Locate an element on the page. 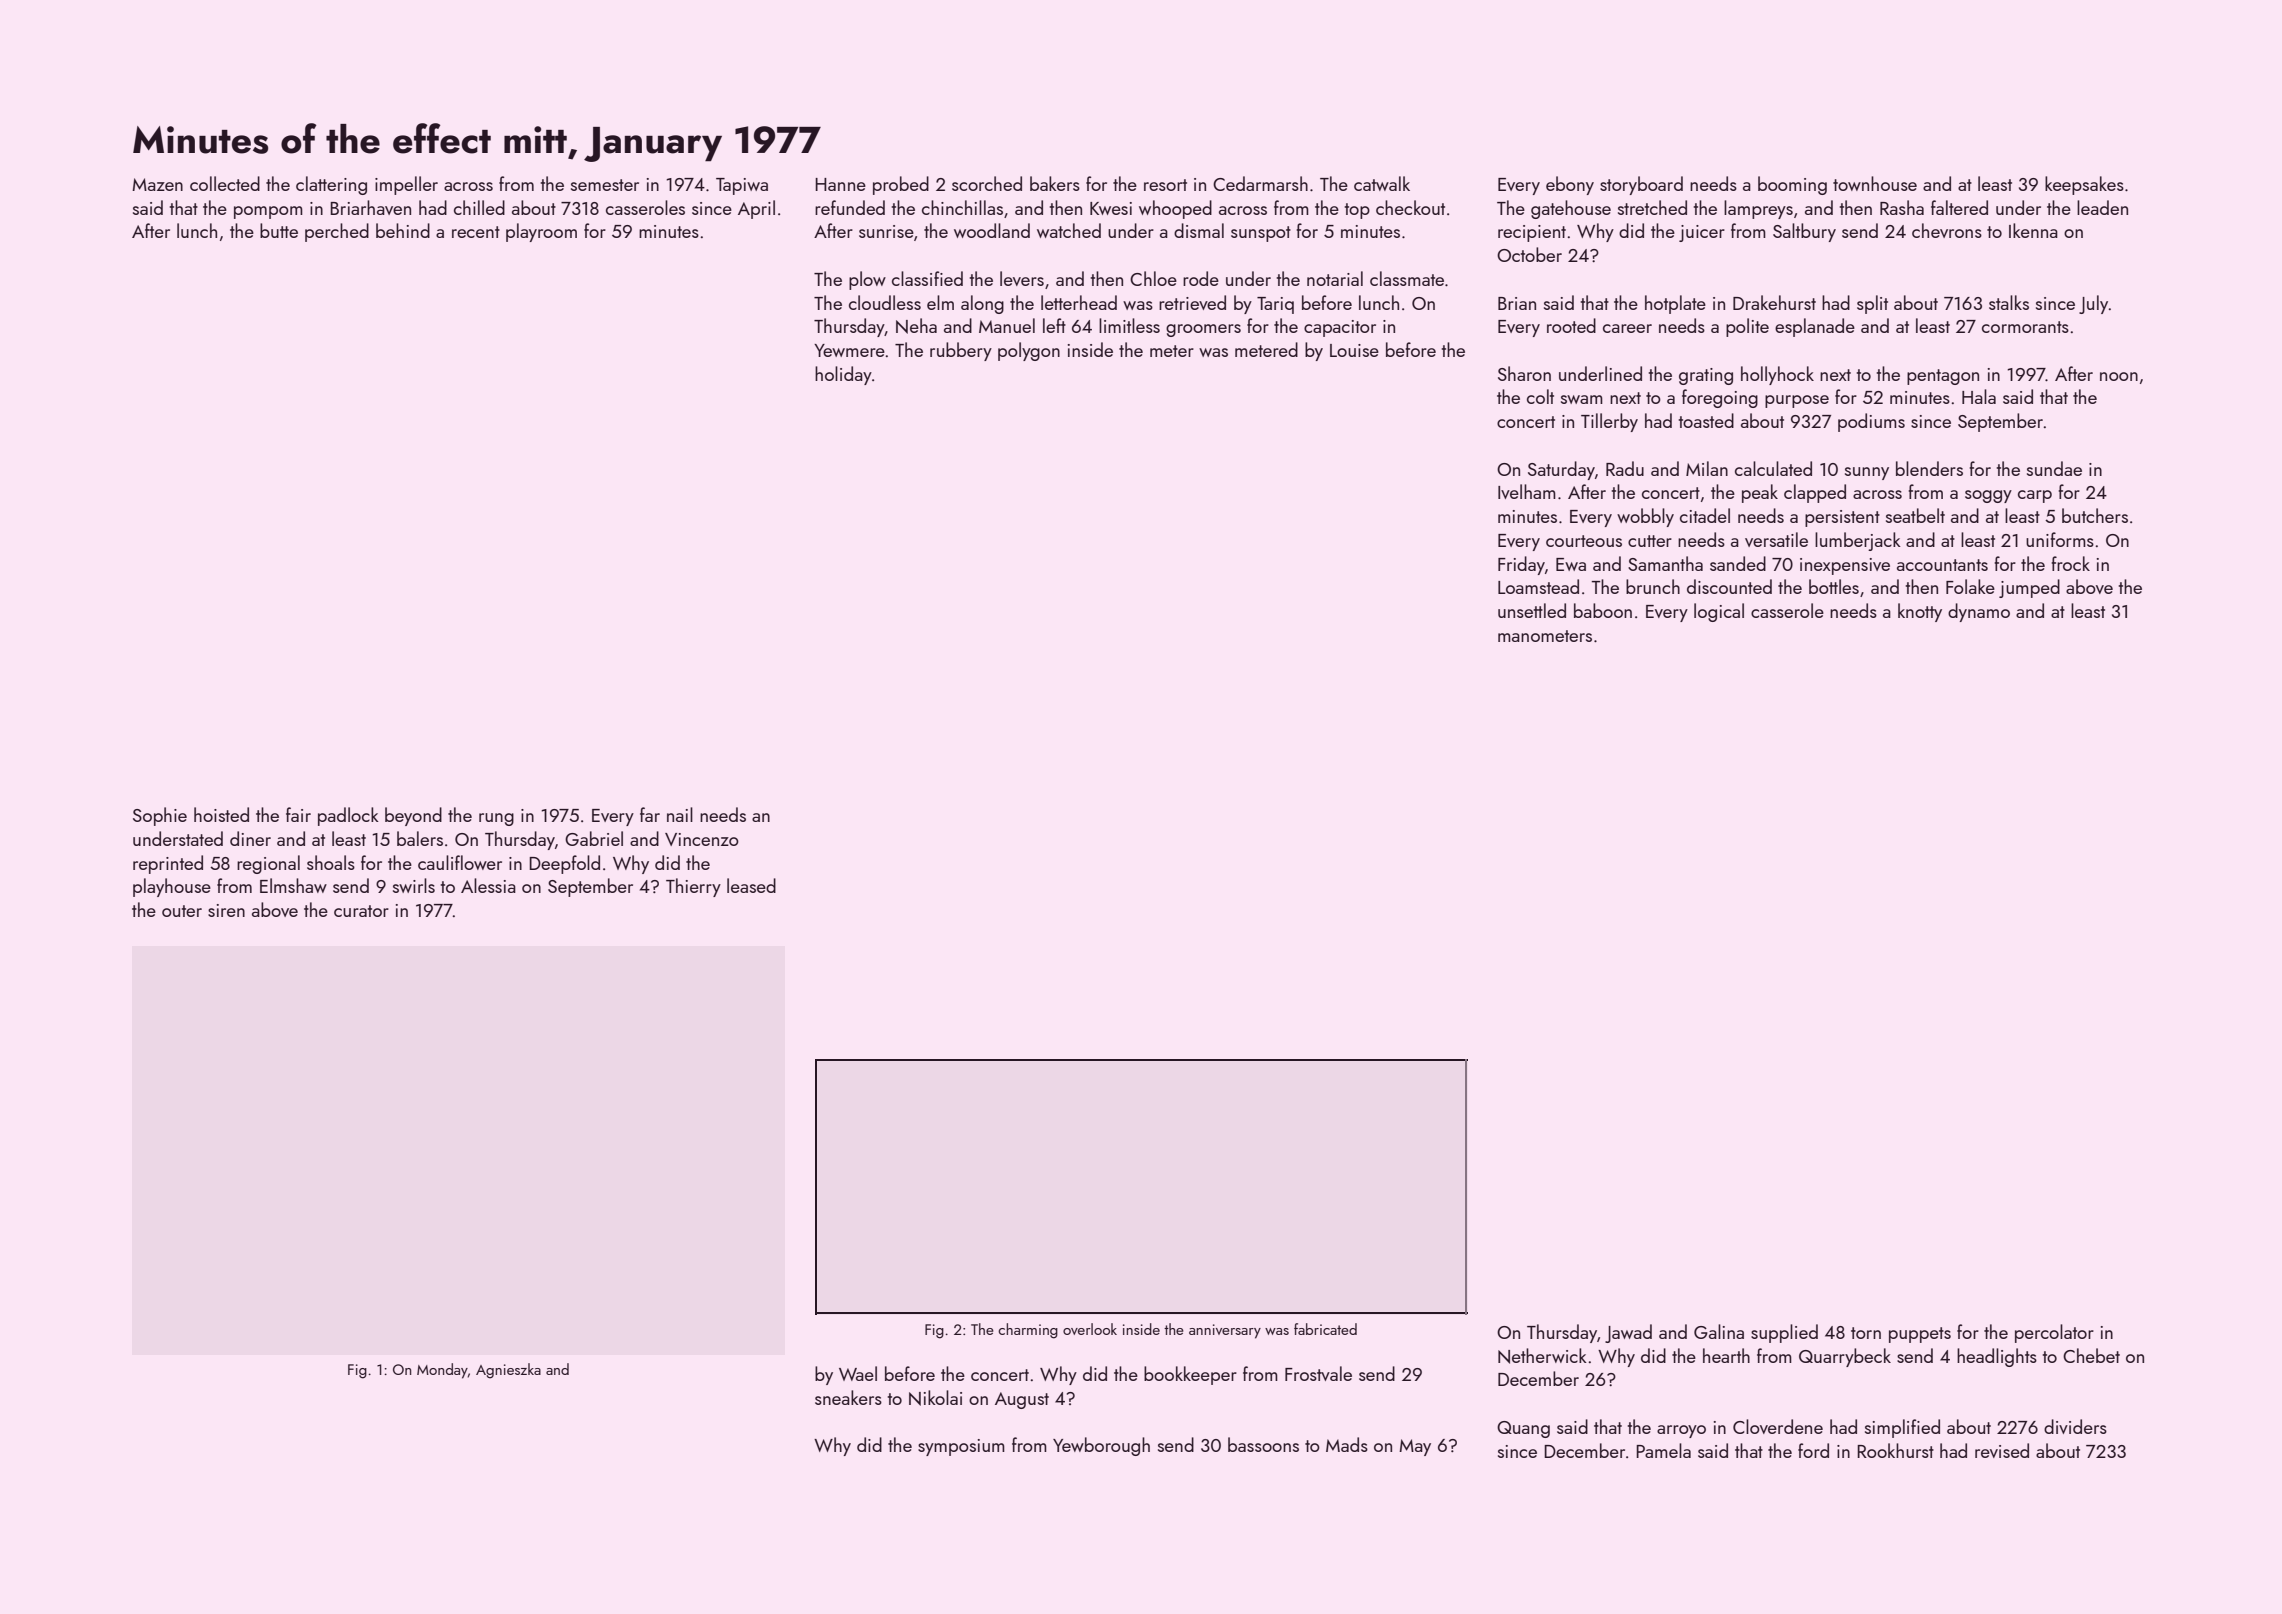  behind is located at coordinates (403, 230).
